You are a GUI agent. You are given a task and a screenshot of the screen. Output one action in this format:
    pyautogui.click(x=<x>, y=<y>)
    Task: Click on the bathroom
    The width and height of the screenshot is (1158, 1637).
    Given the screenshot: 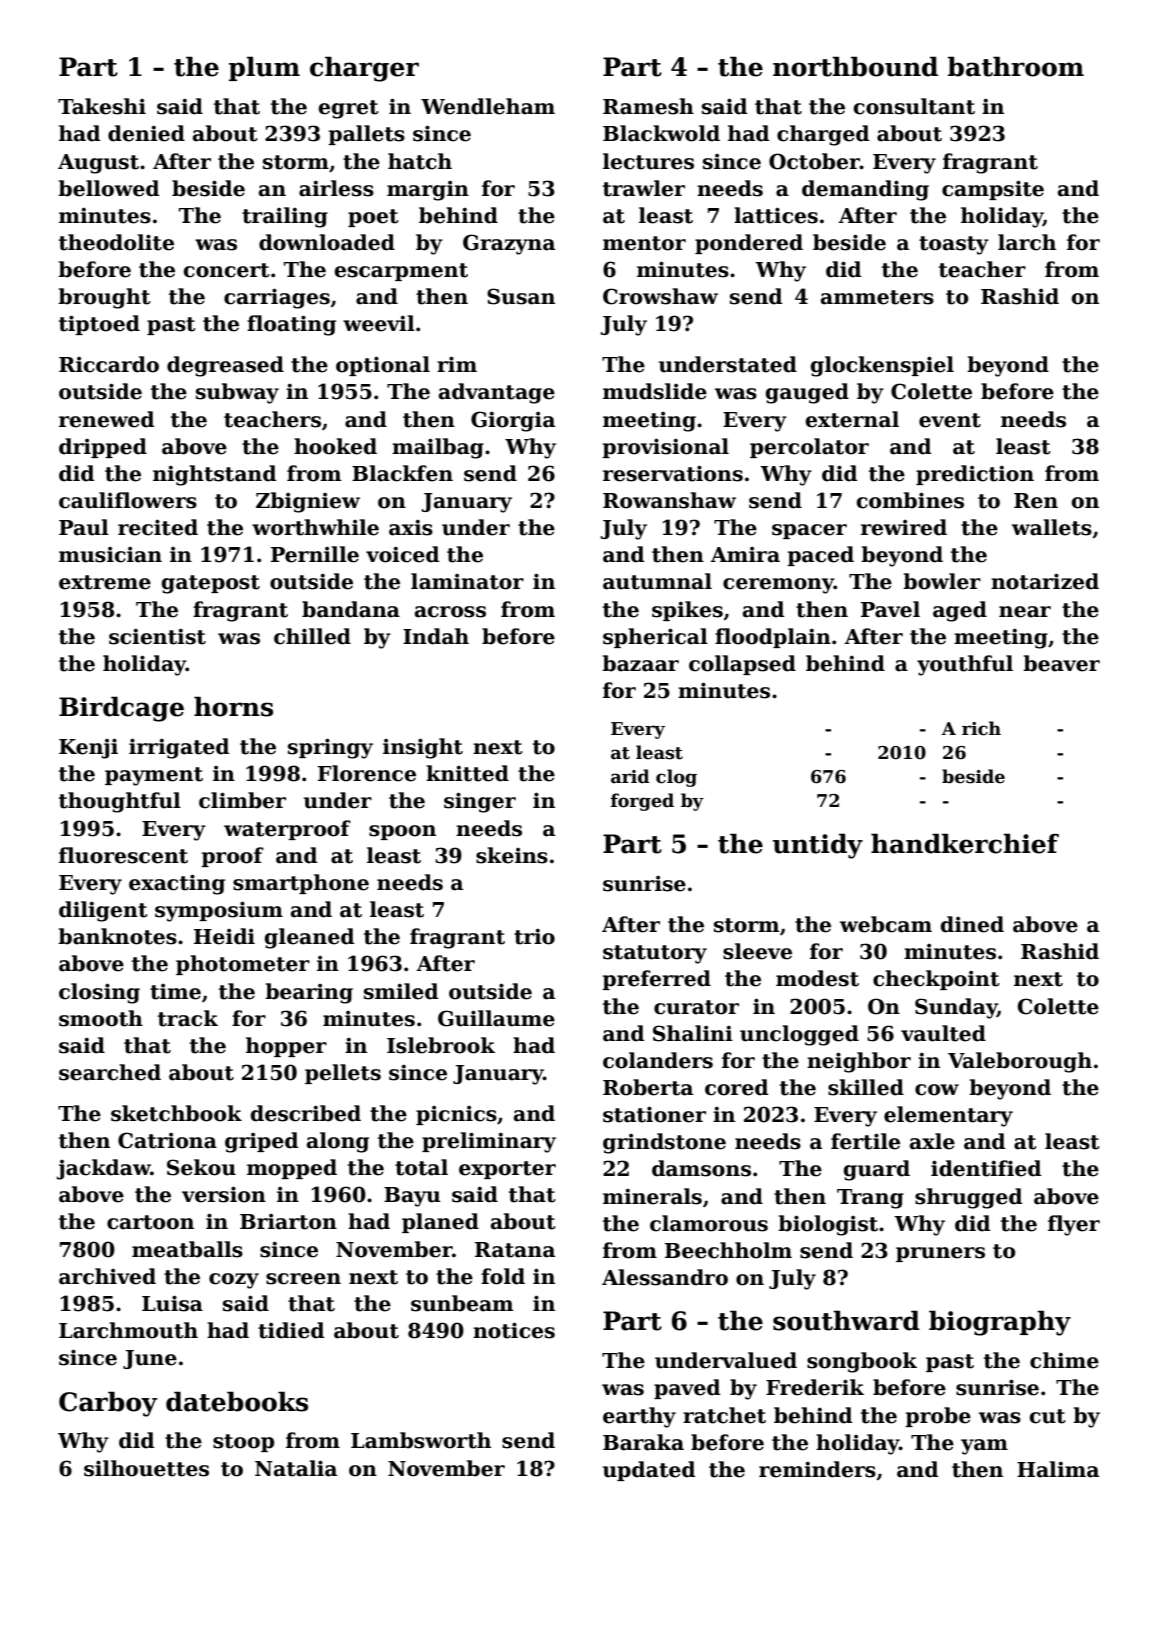 What is the action you would take?
    pyautogui.click(x=1016, y=66)
